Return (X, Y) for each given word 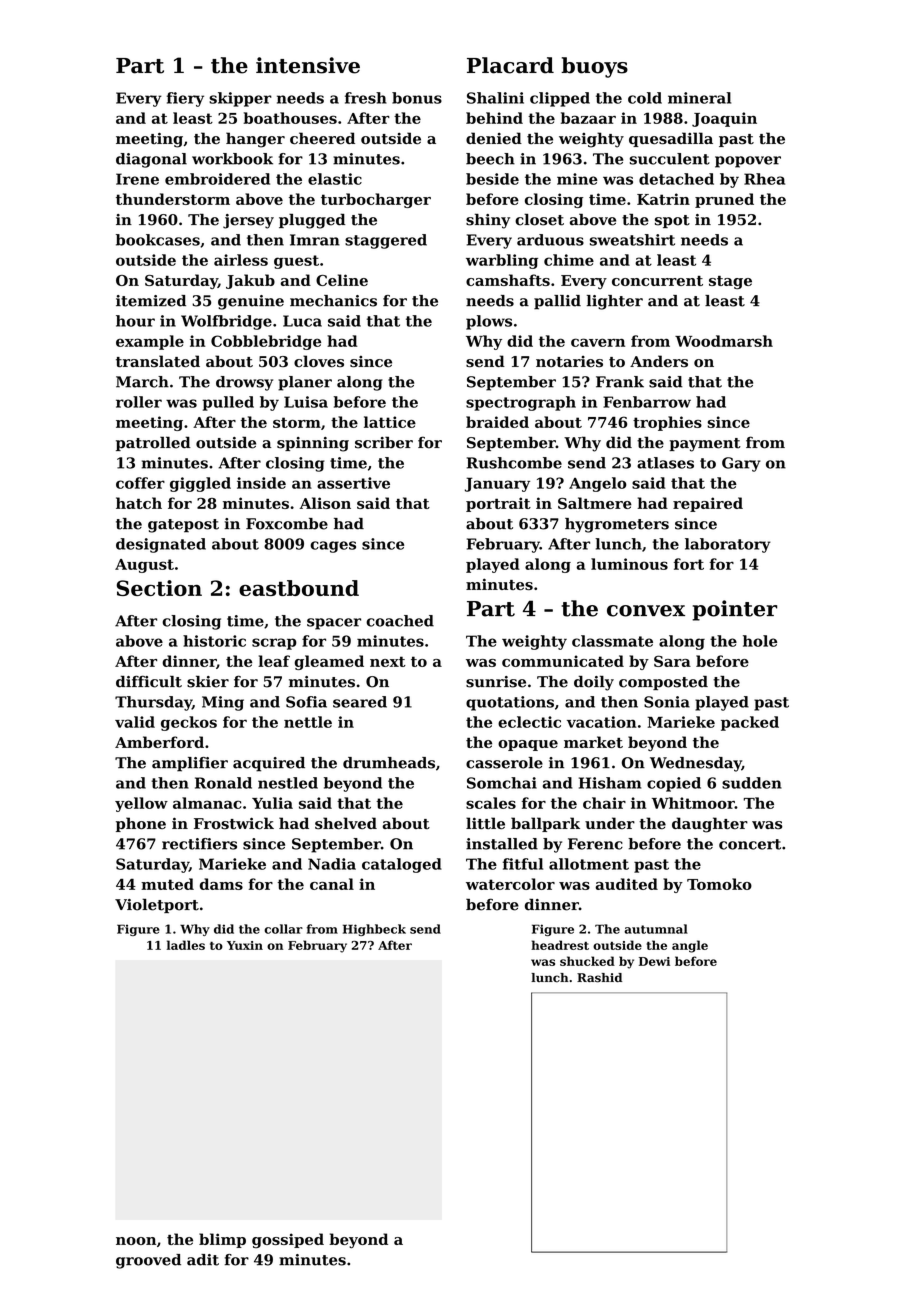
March (142, 382)
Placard (510, 65)
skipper (240, 99)
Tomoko (719, 884)
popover (748, 162)
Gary (741, 464)
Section (159, 588)
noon (136, 1241)
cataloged (402, 865)
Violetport (157, 905)
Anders (659, 361)
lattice (390, 422)
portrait (498, 504)
